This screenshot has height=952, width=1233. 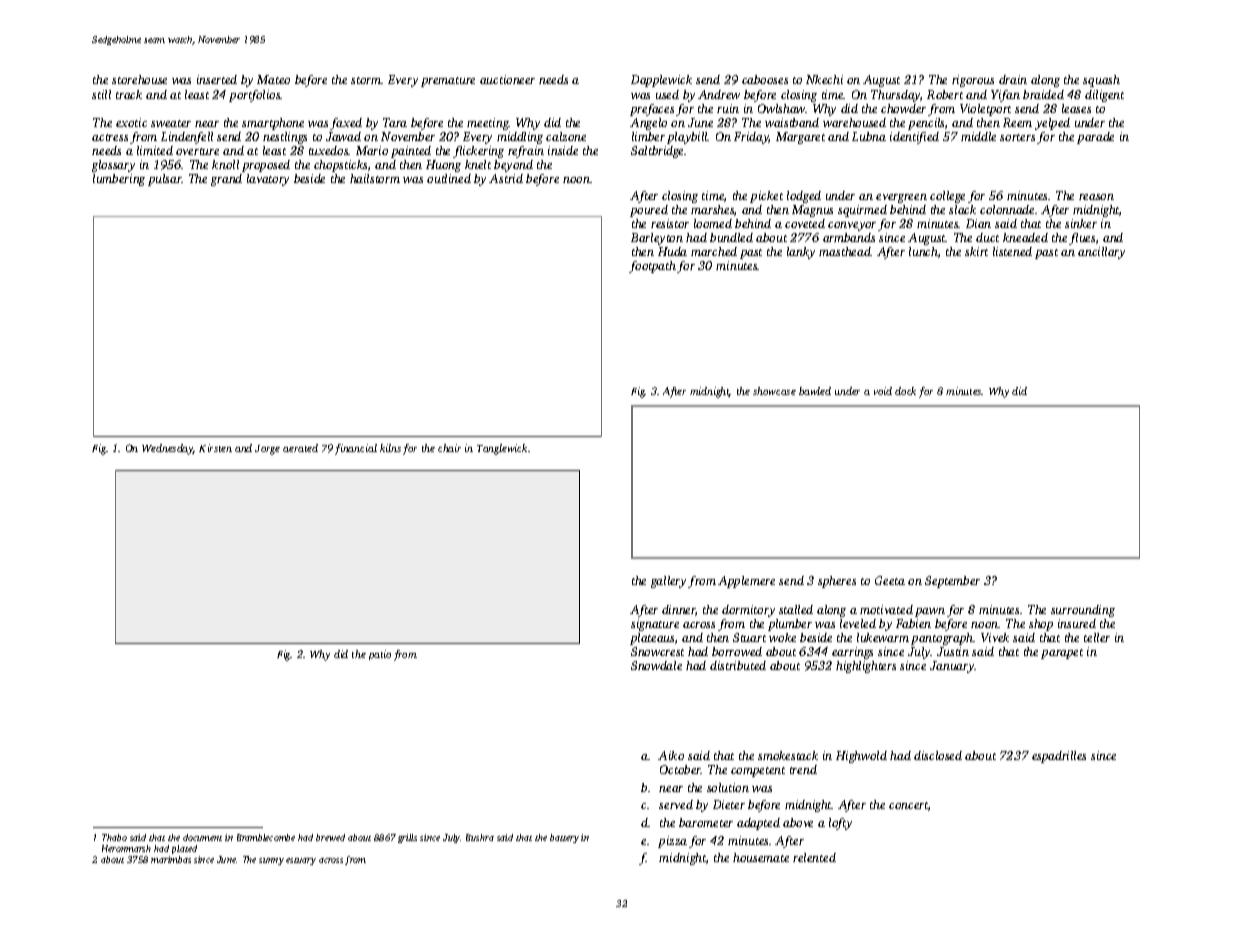 I want to click on relented, so click(x=814, y=857).
